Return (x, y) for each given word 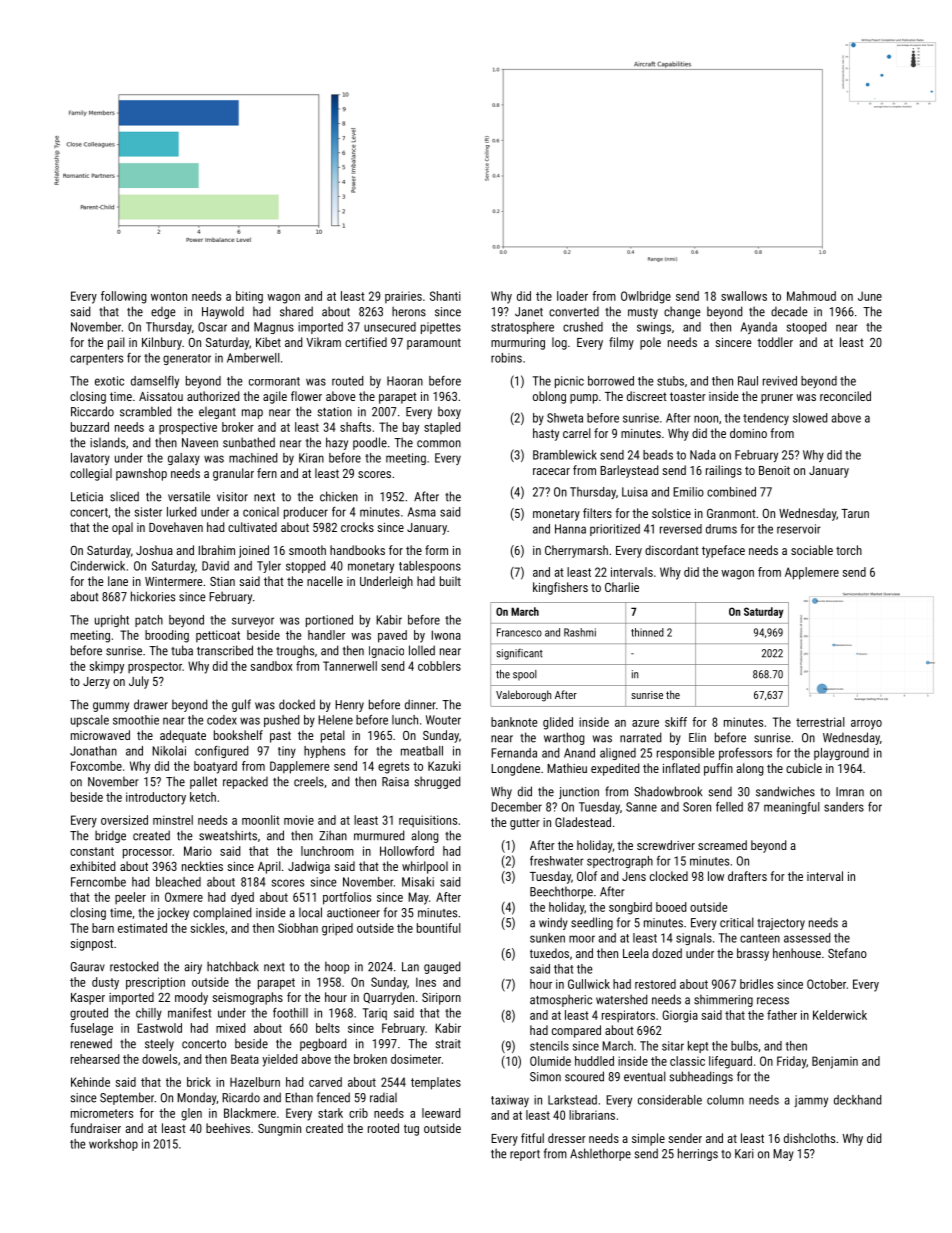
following (124, 297)
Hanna (570, 529)
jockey (173, 913)
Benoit (774, 470)
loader (572, 296)
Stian (222, 581)
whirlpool (425, 867)
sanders (844, 807)
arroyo (866, 725)
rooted (383, 1128)
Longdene (515, 769)
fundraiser (95, 1128)
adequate (183, 736)
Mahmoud (811, 296)
